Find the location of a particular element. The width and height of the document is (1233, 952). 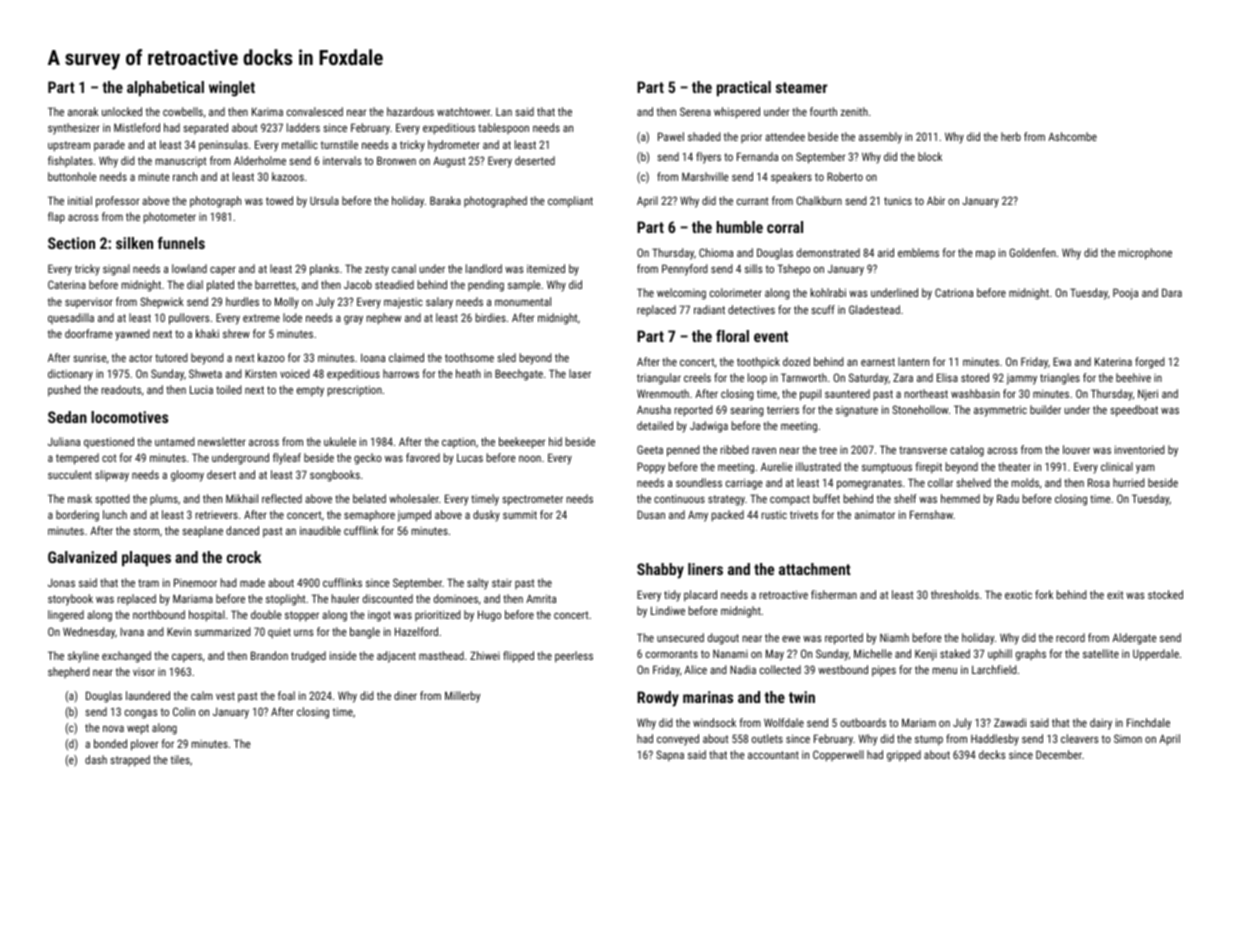

compliant is located at coordinates (570, 202).
